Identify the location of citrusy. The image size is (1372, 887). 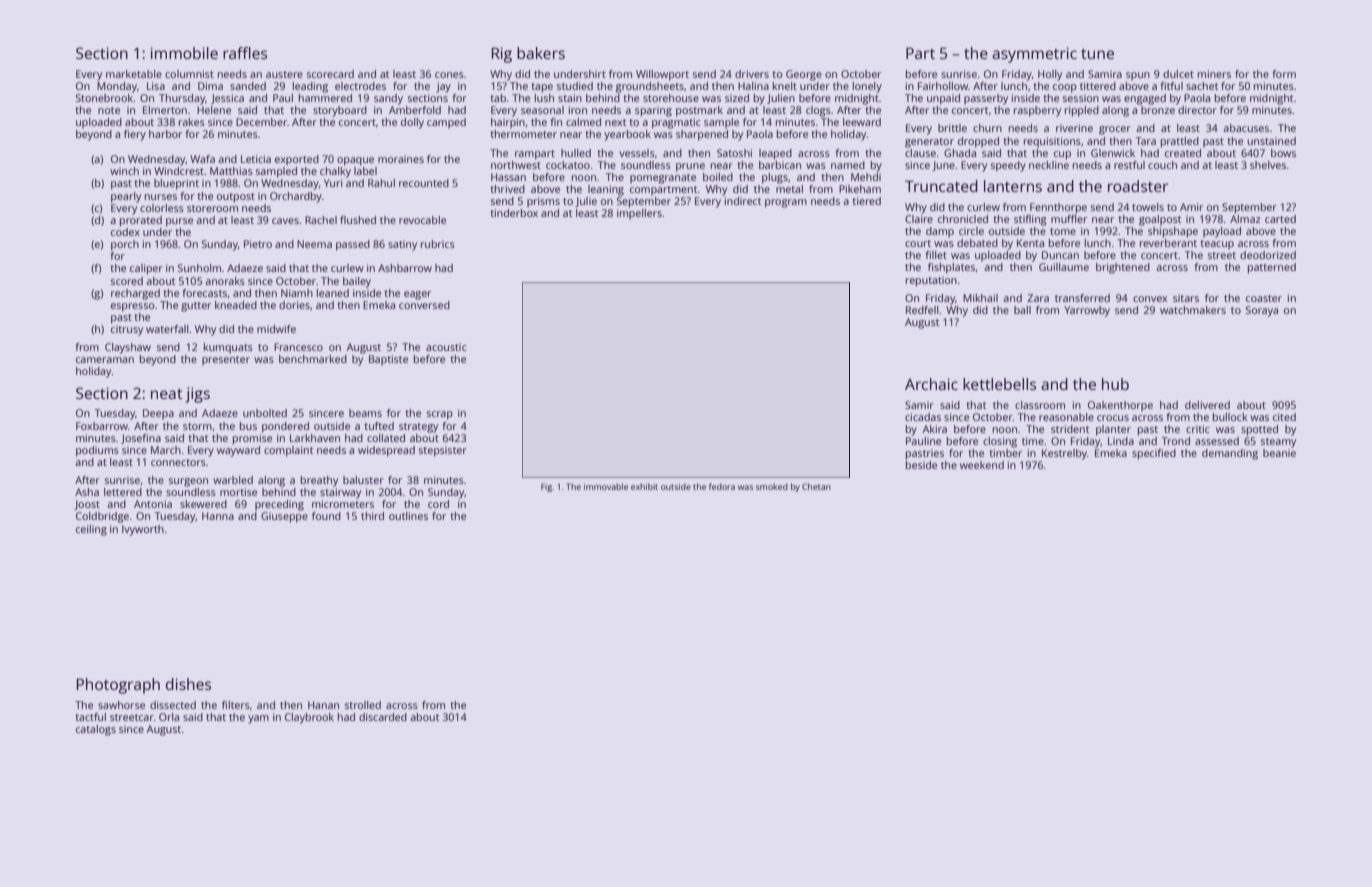
(127, 330).
